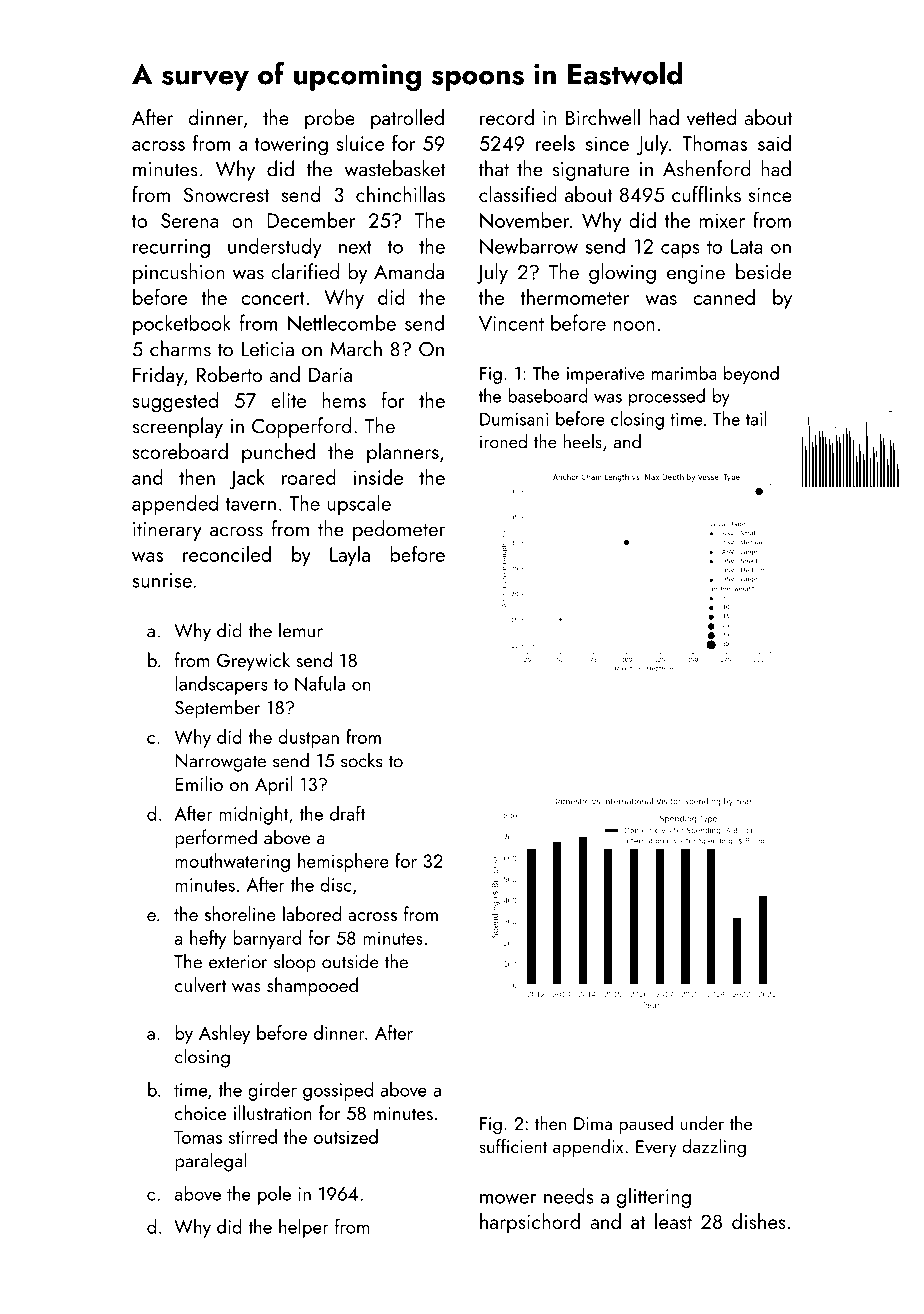 This page has height=1314, width=924. Describe the element at coordinates (198, 1137) in the page. I see `Tomas` at that location.
